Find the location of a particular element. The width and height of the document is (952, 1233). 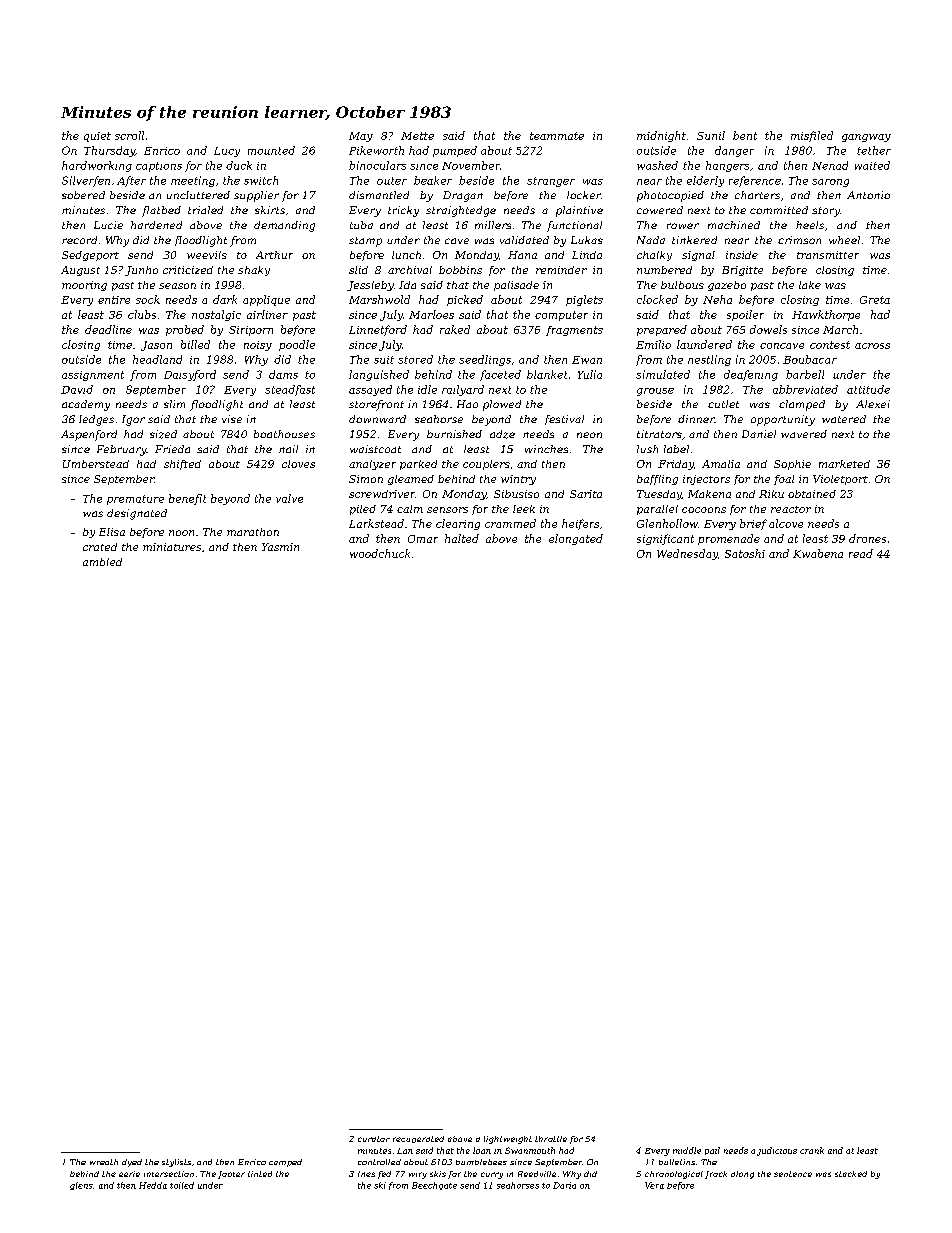

miniatures is located at coordinates (172, 547).
